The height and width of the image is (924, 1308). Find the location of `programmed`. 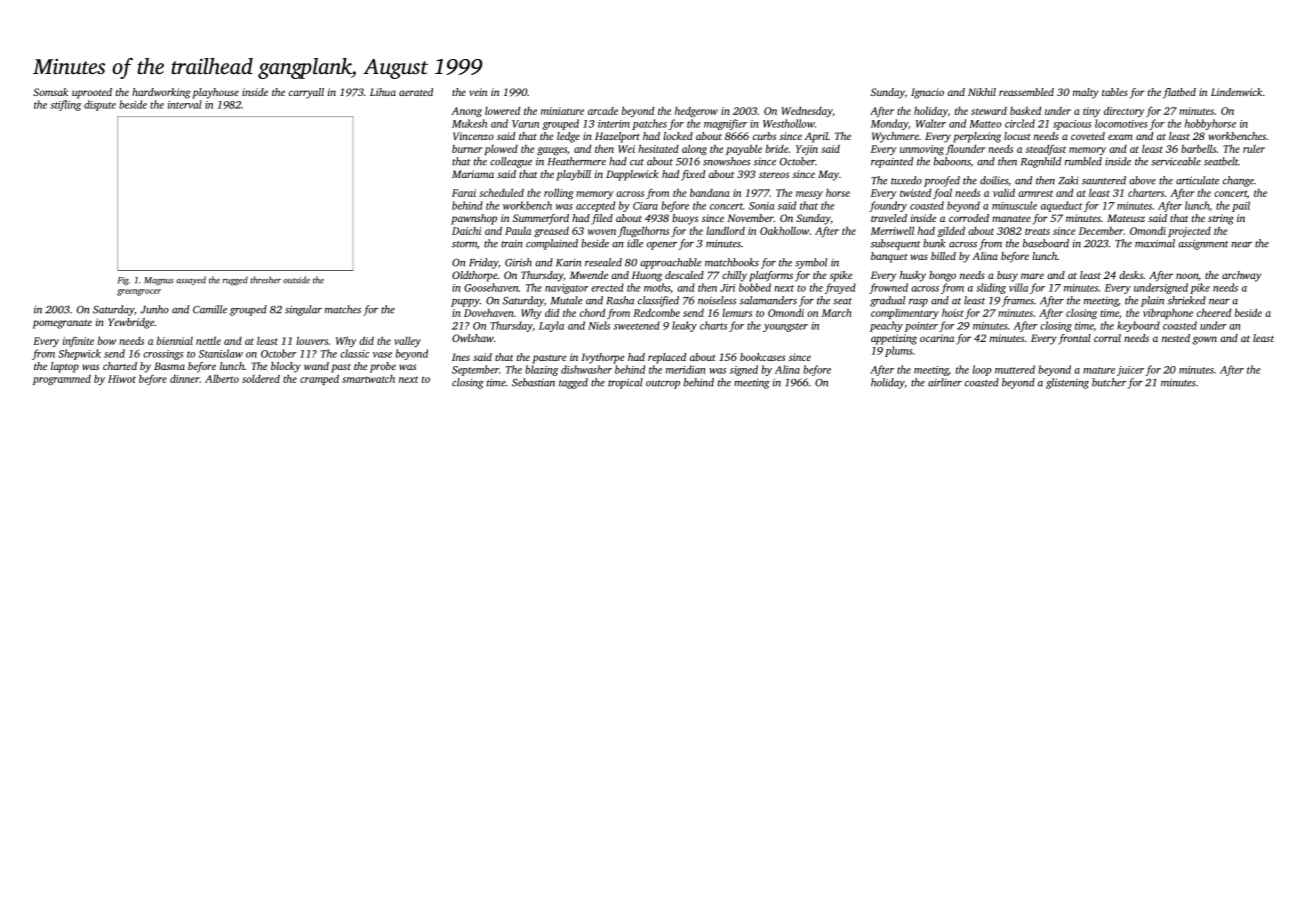

programmed is located at coordinates (62, 380).
